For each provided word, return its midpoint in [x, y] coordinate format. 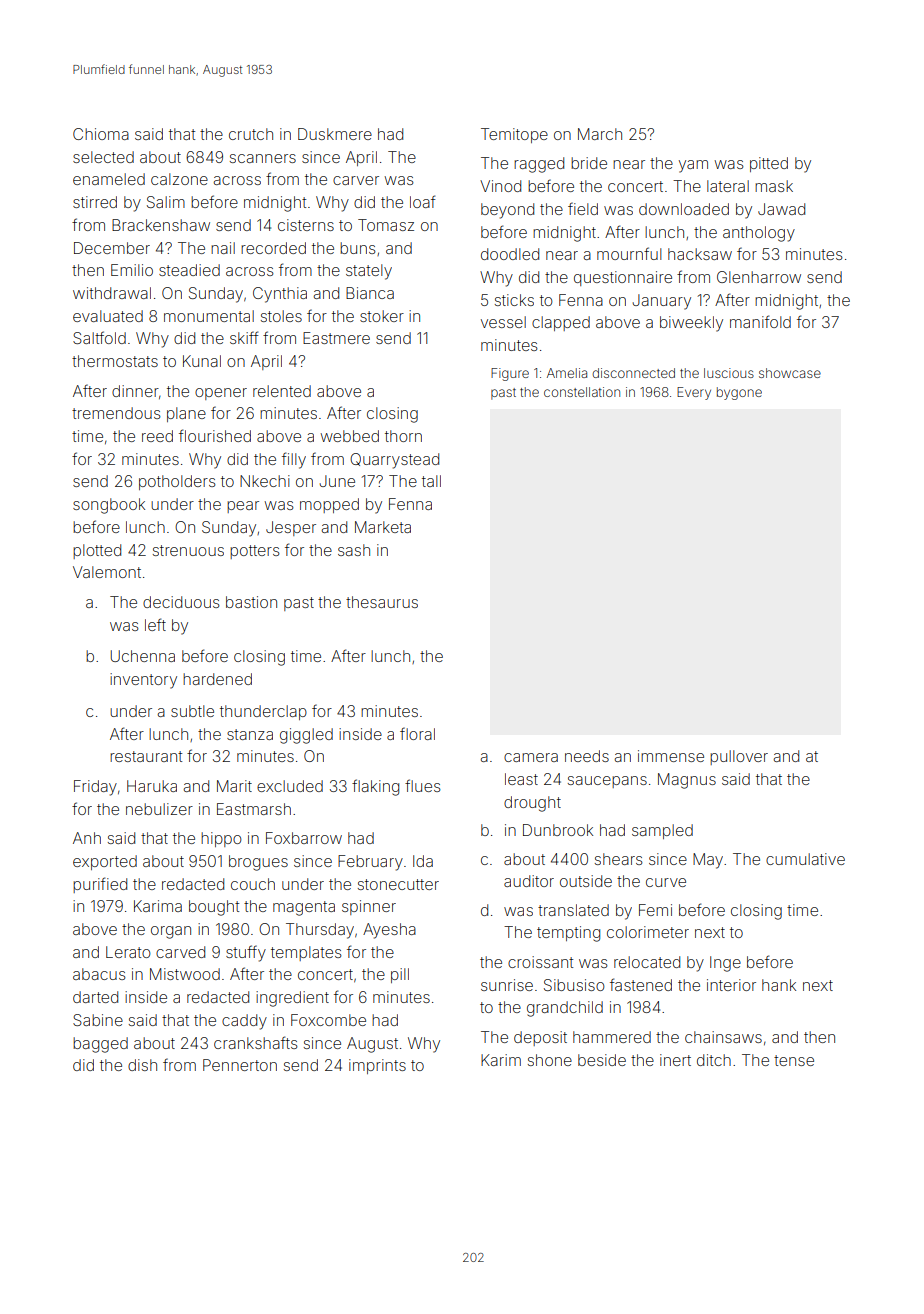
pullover [739, 757]
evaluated [108, 316]
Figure [510, 374]
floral [417, 733]
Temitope [514, 135]
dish [142, 1065]
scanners [263, 158]
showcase [790, 373]
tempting [568, 934]
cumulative [805, 859]
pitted [769, 164]
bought [214, 908]
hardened [217, 679]
